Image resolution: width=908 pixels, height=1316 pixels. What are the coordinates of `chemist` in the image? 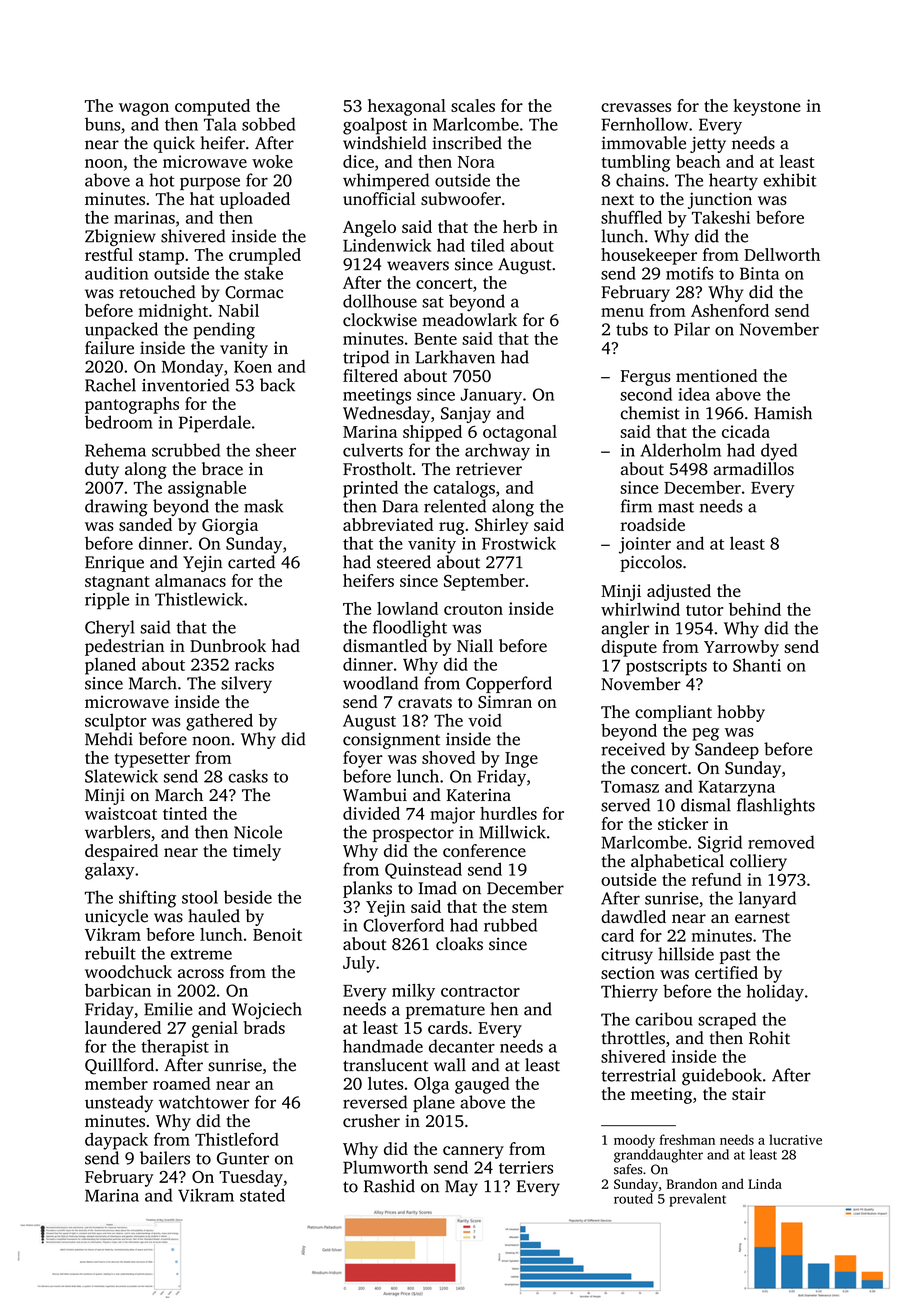 It's located at (650, 413).
